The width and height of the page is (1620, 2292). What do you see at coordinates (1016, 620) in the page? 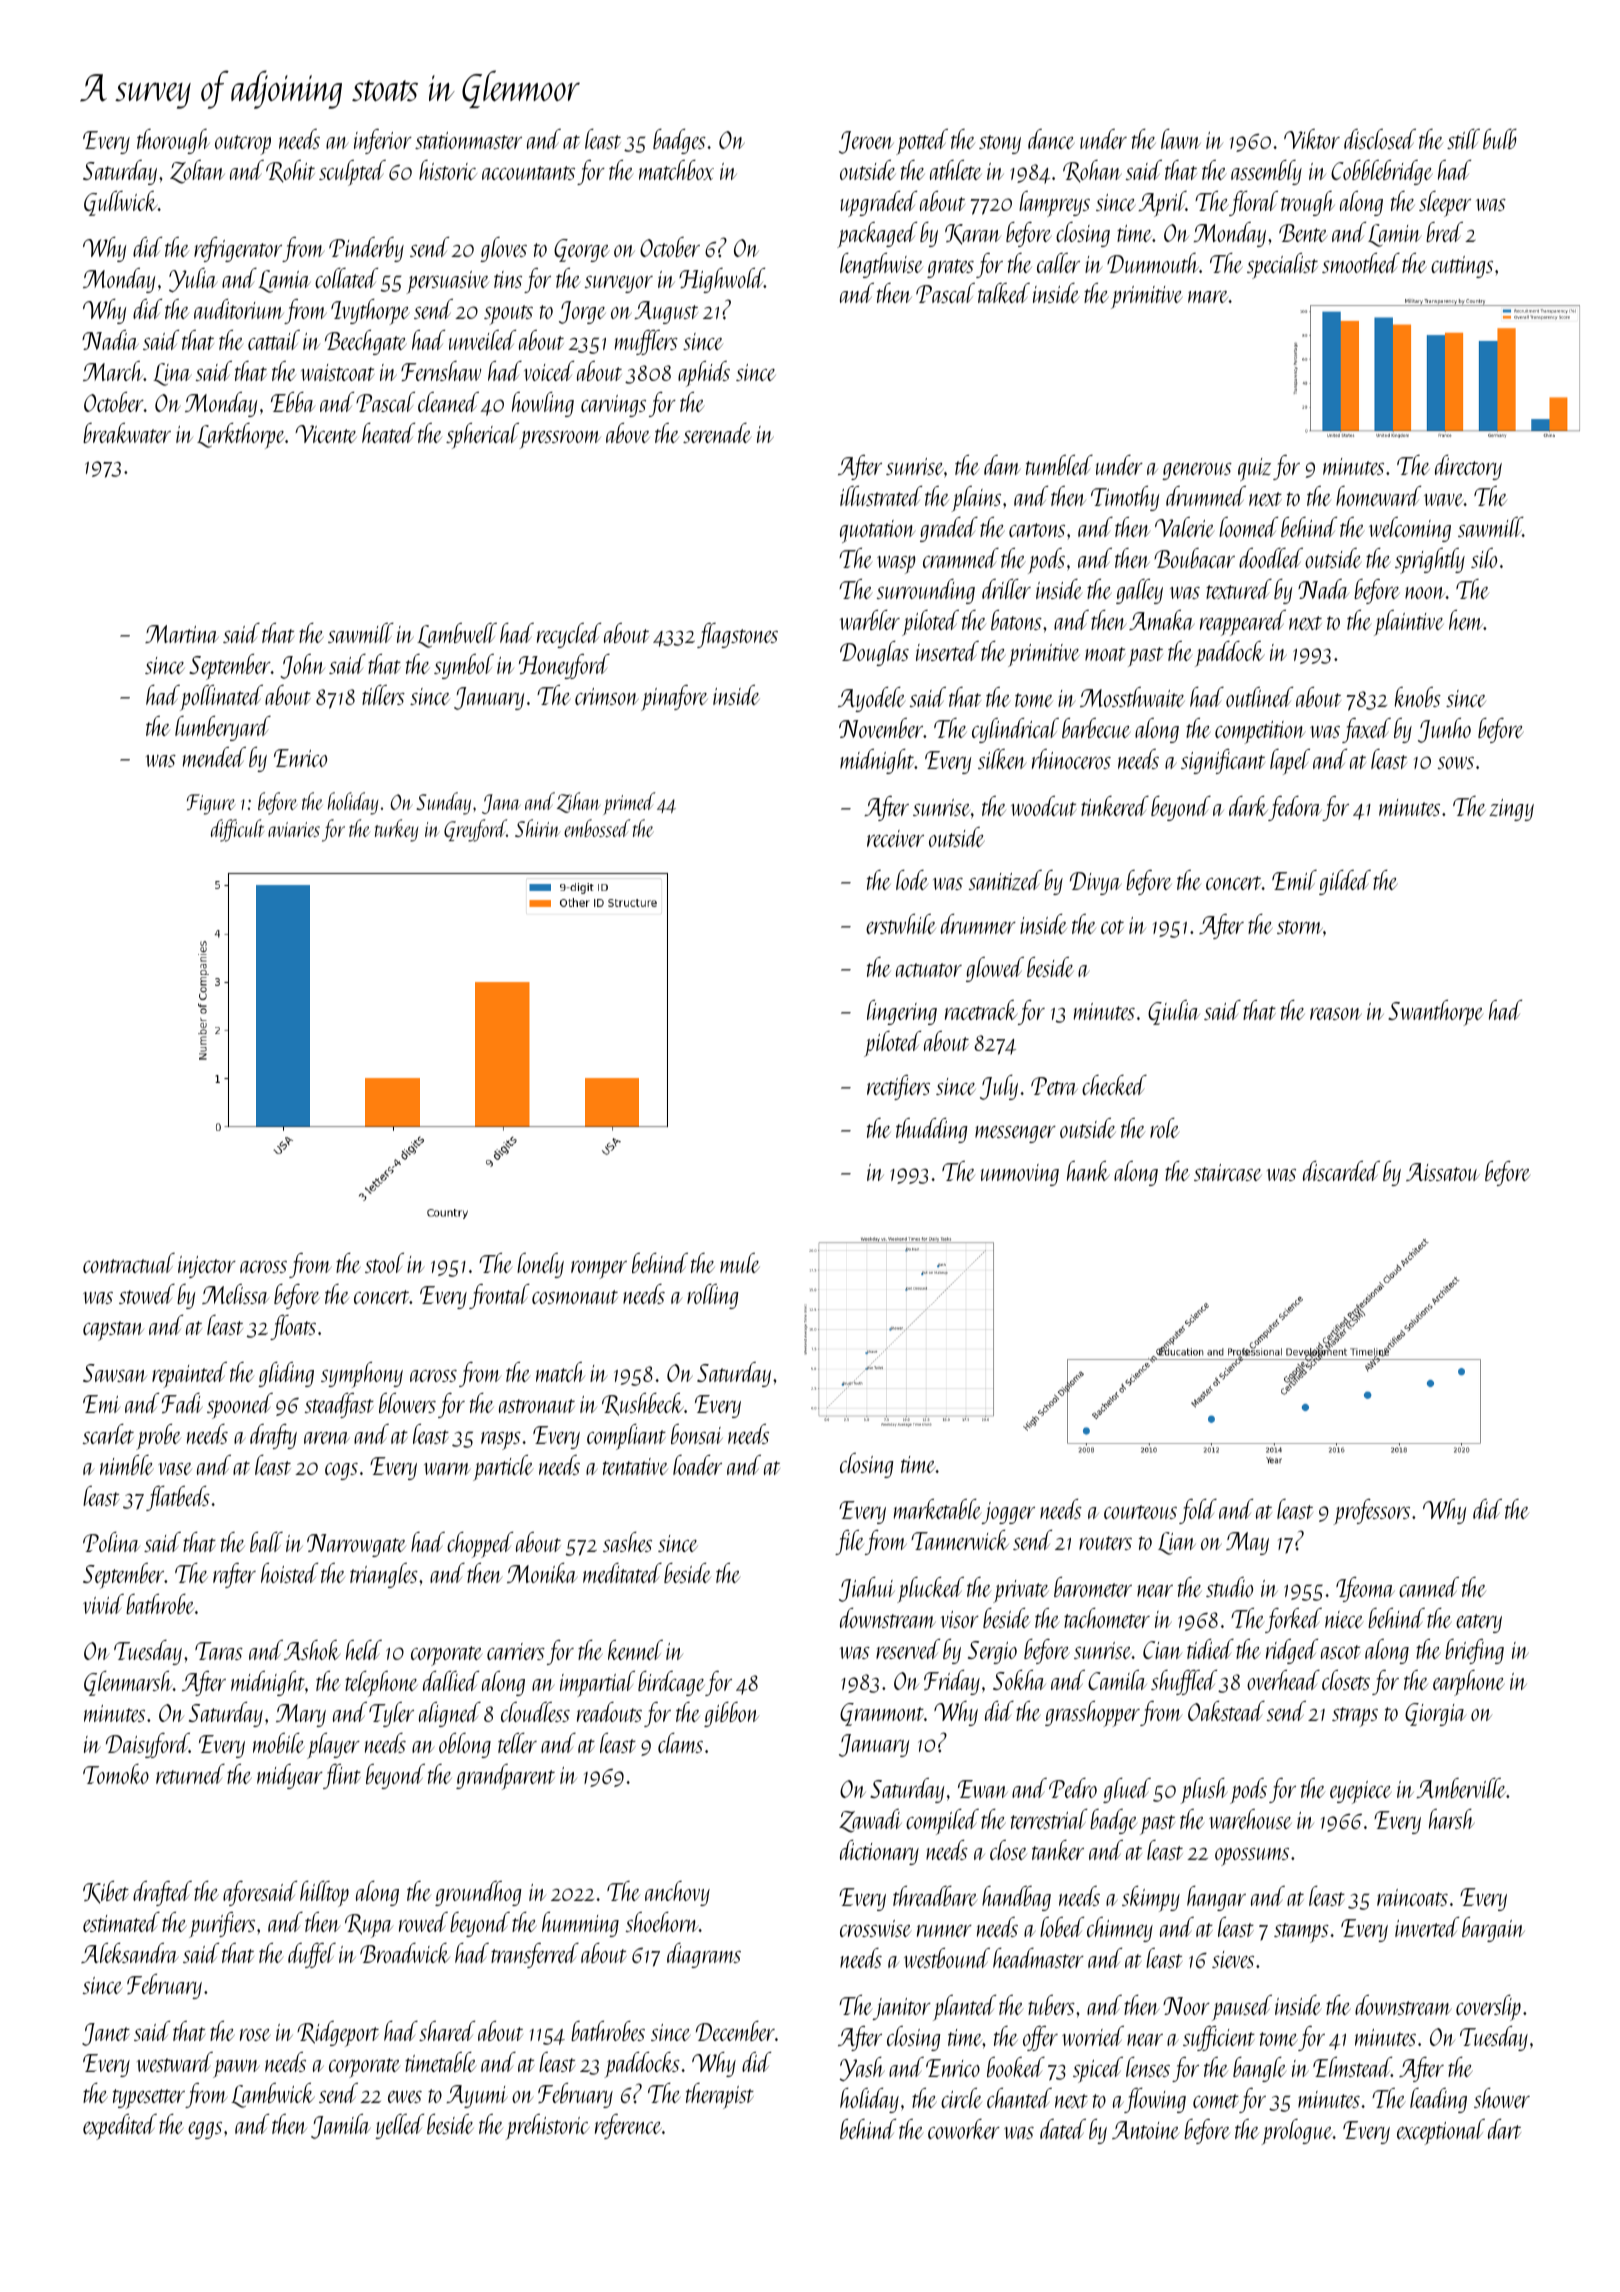
I see `batons` at bounding box center [1016, 620].
